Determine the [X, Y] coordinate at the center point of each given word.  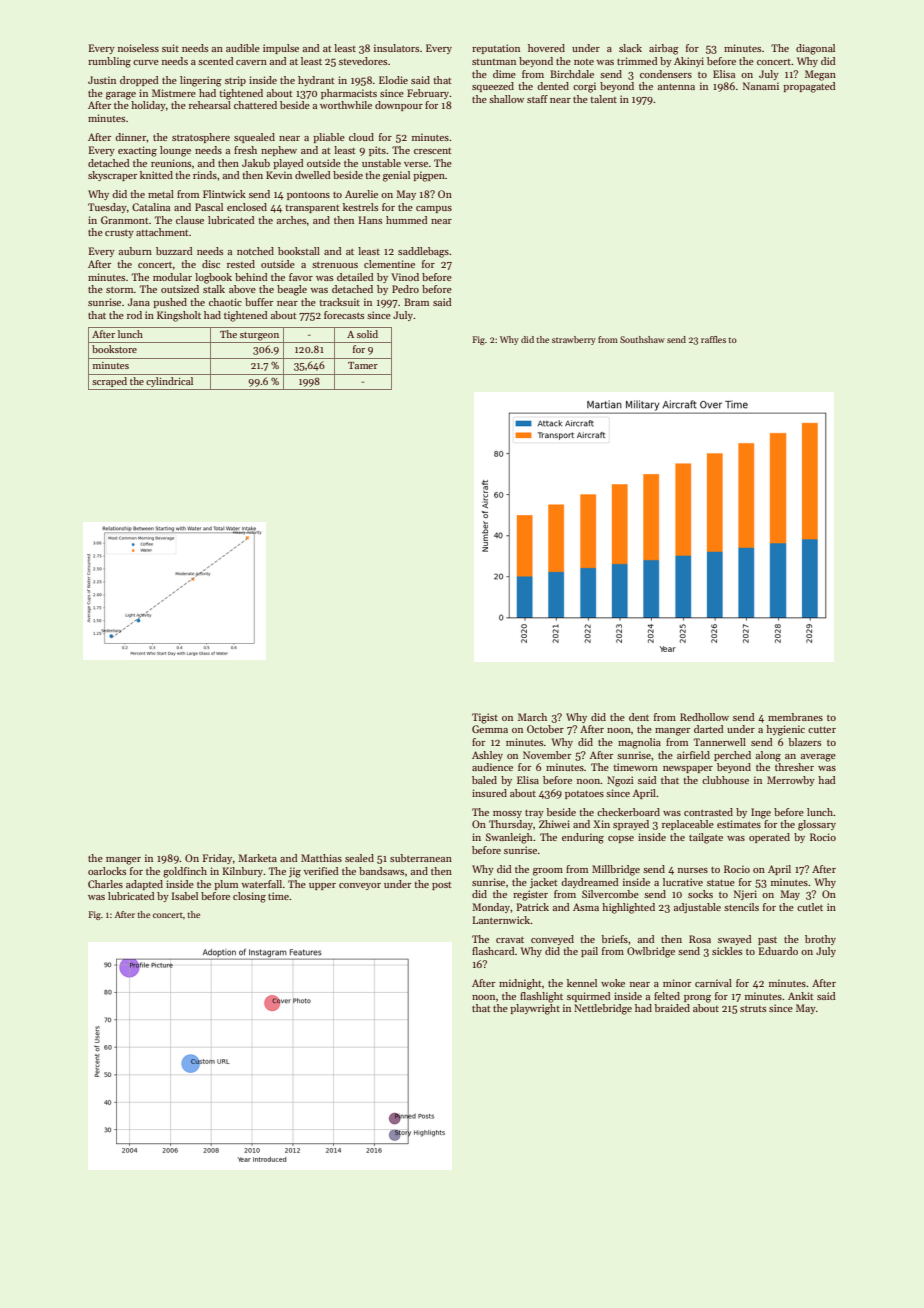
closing [249, 897]
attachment [162, 232]
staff [537, 99]
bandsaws [381, 871]
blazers [805, 742]
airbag [664, 49]
